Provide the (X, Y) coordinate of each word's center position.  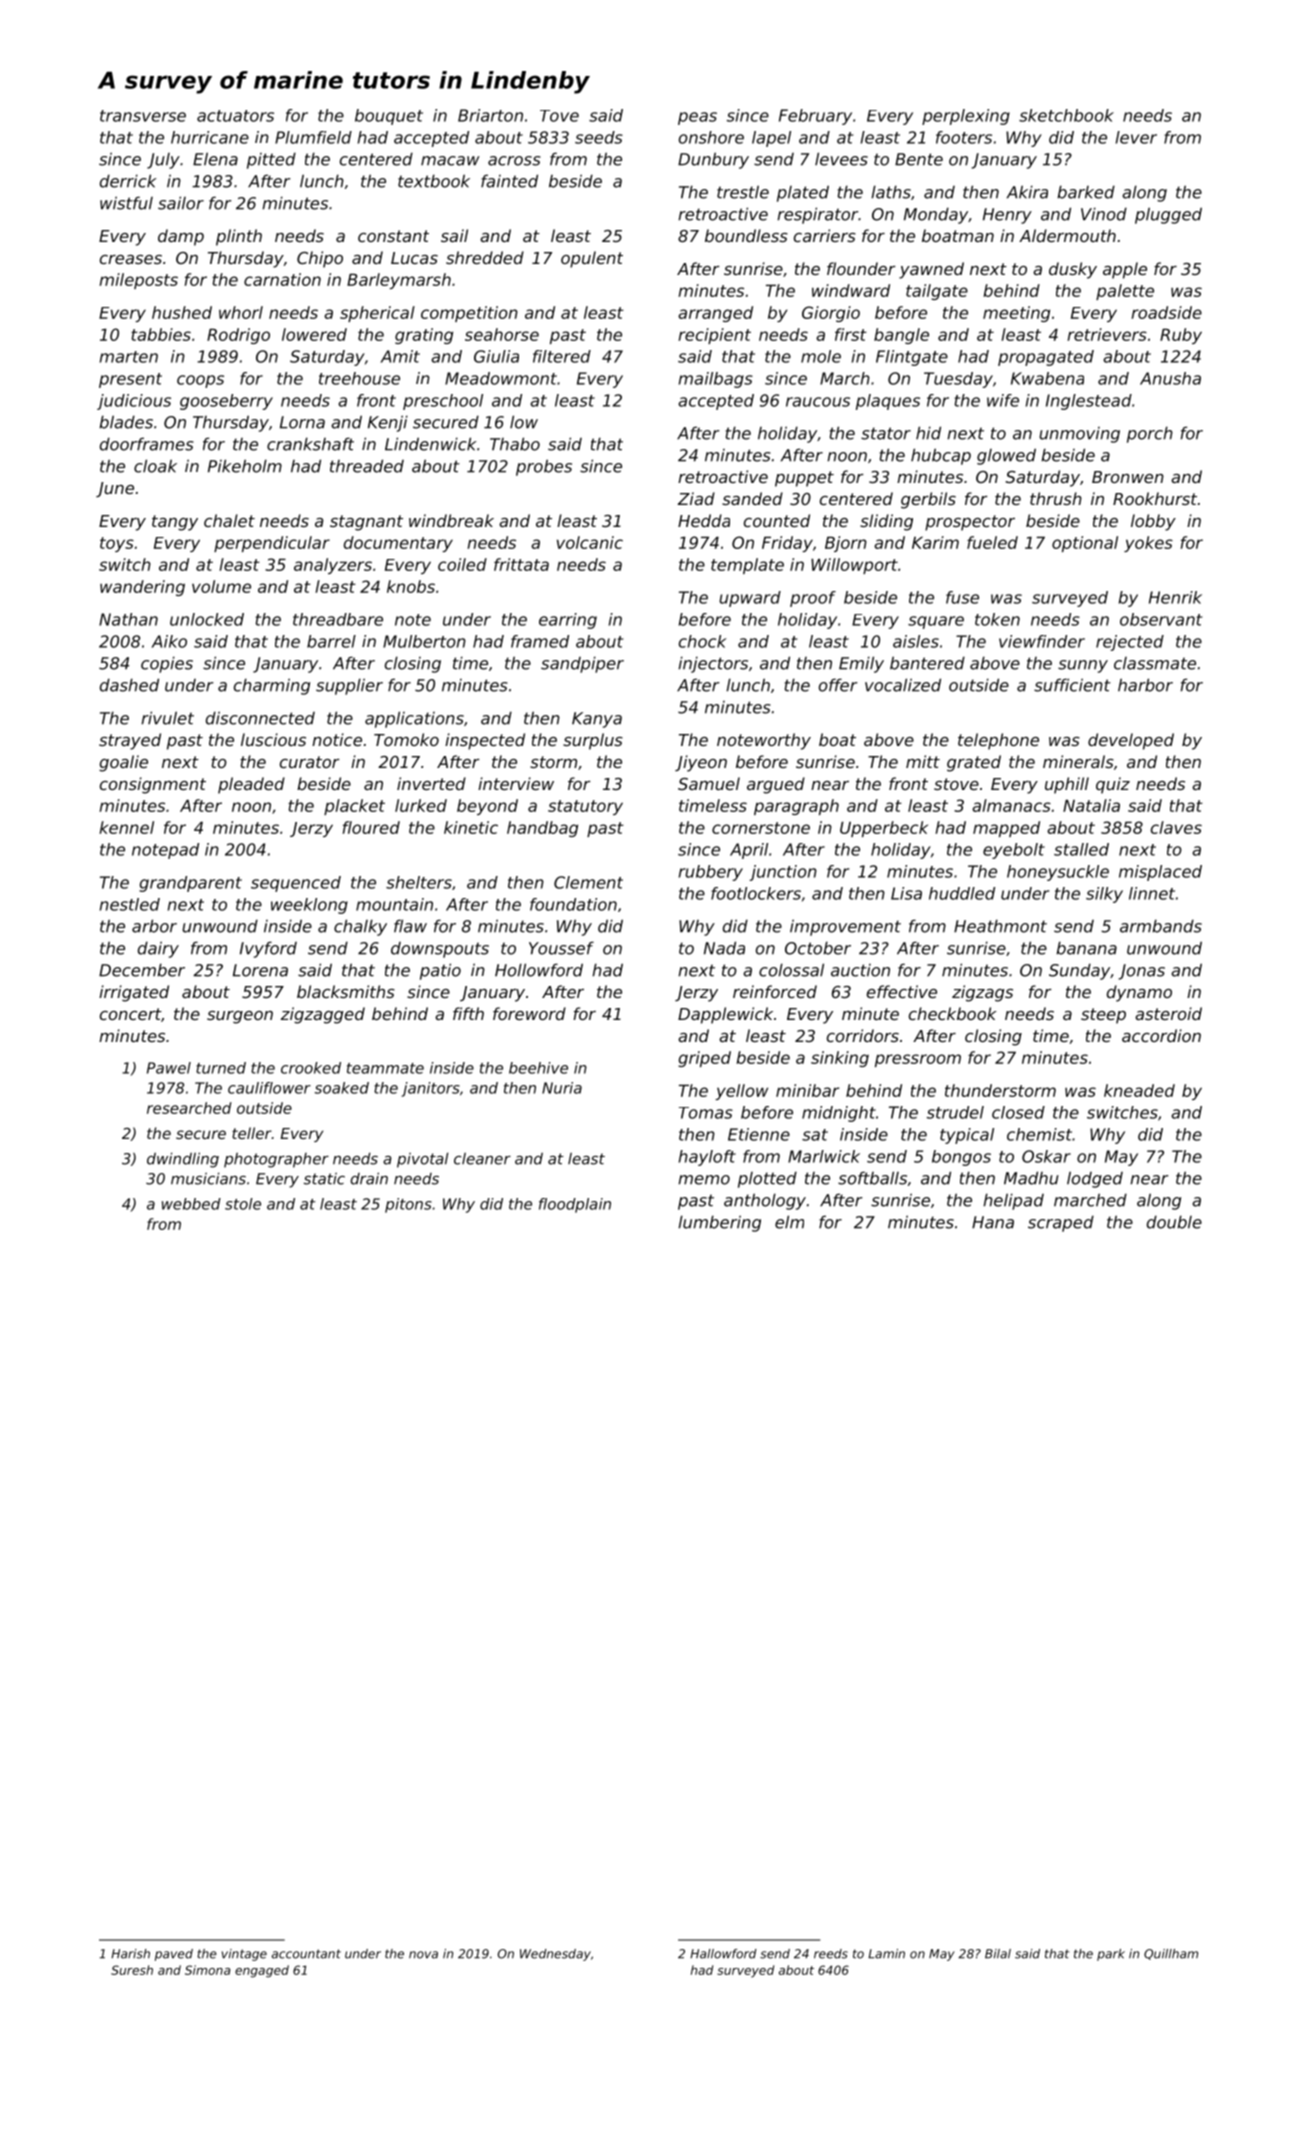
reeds (831, 1954)
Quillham (1171, 1954)
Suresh (132, 1970)
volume (221, 586)
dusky (1073, 270)
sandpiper (582, 664)
